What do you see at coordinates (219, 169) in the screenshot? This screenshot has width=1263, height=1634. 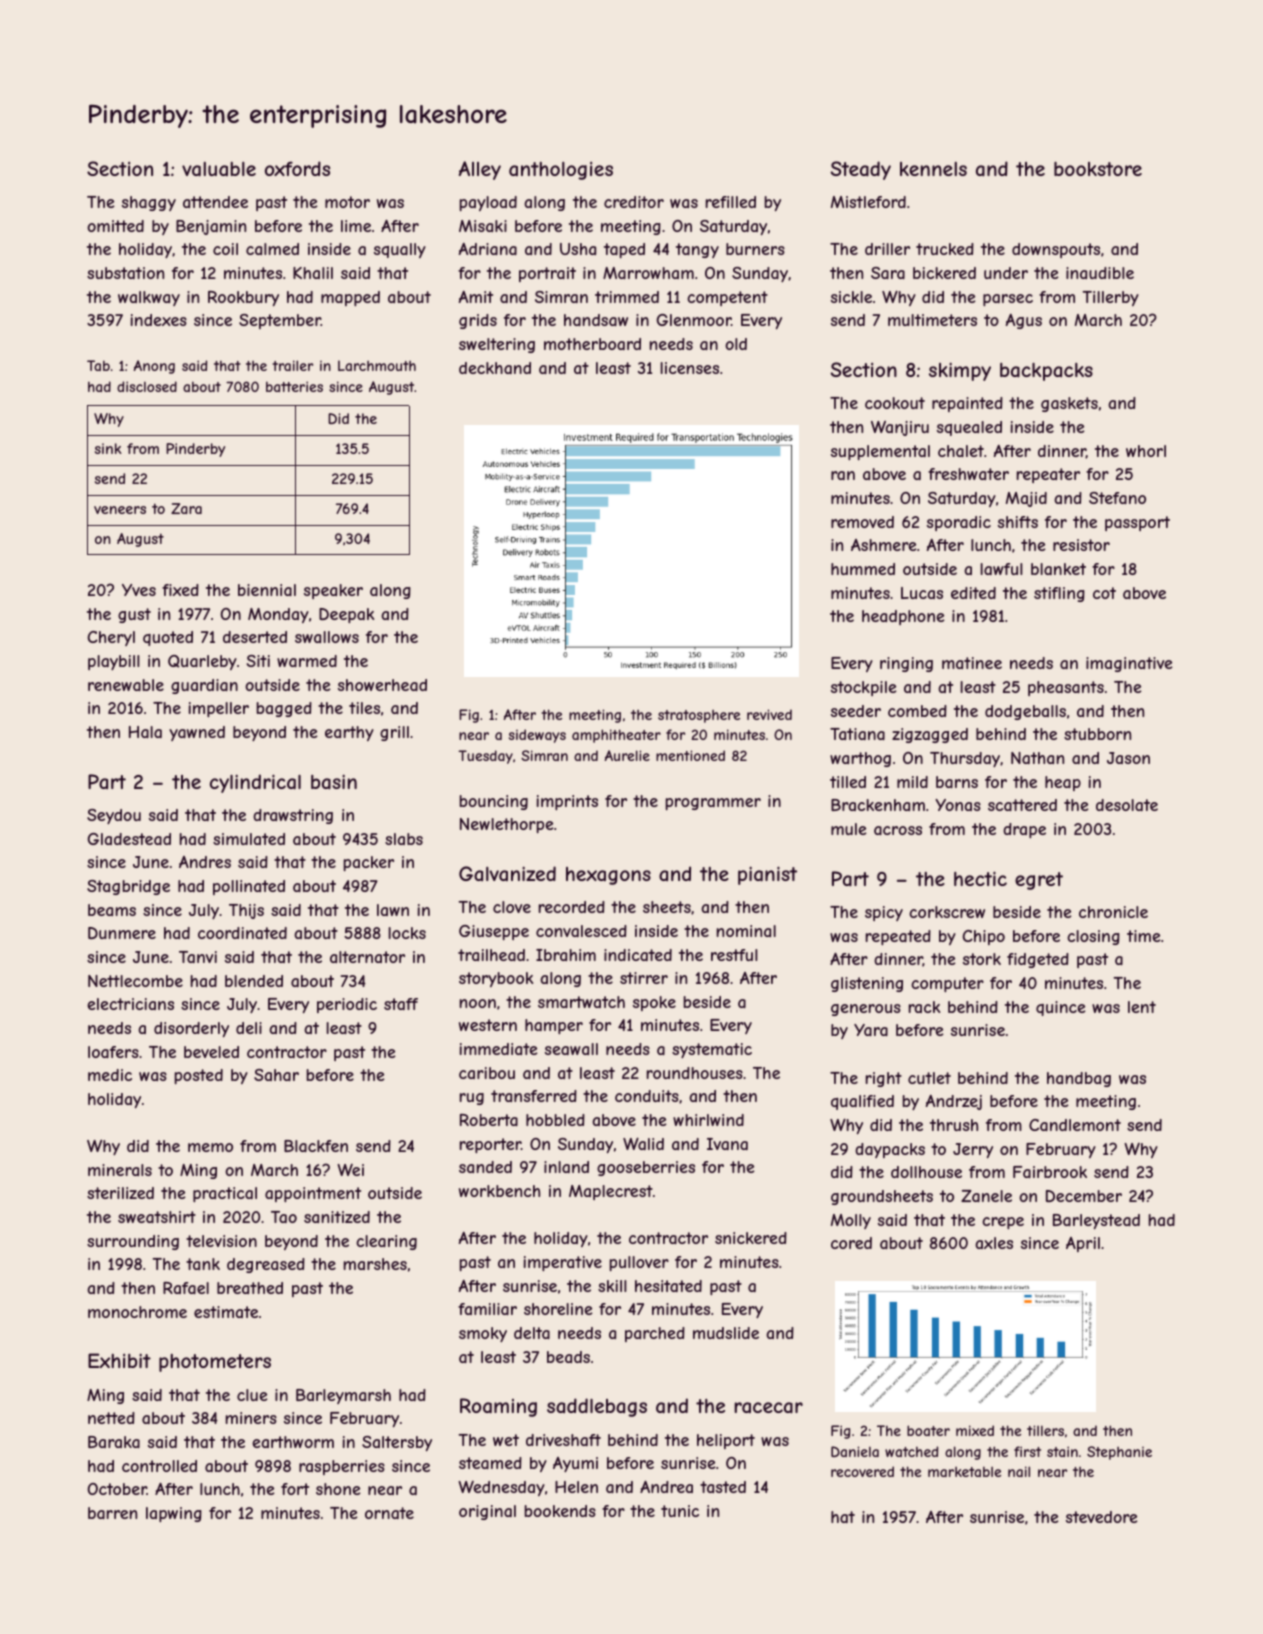 I see `valuable` at bounding box center [219, 169].
